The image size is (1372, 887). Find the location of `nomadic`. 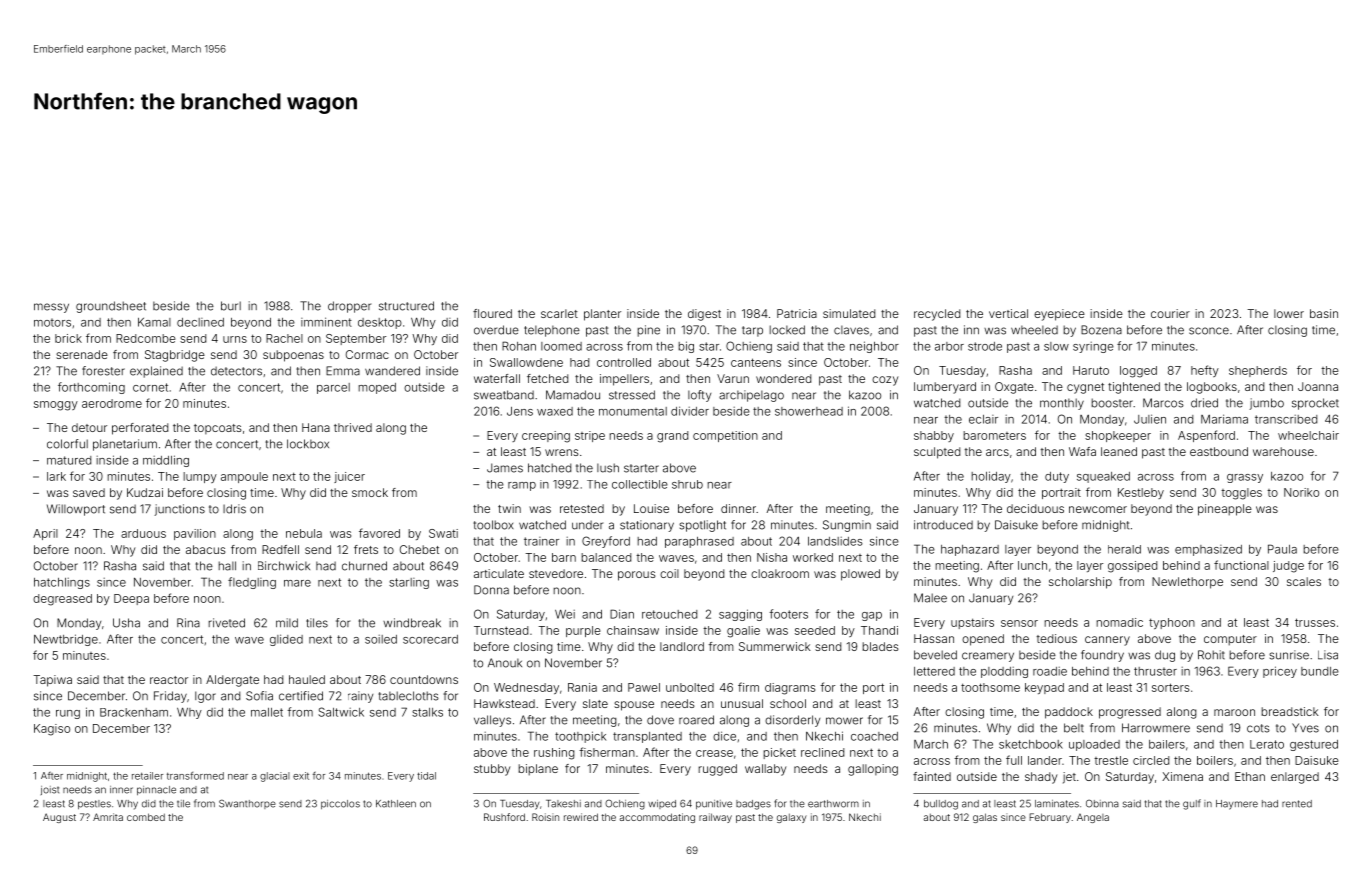

nomadic is located at coordinates (1119, 622).
